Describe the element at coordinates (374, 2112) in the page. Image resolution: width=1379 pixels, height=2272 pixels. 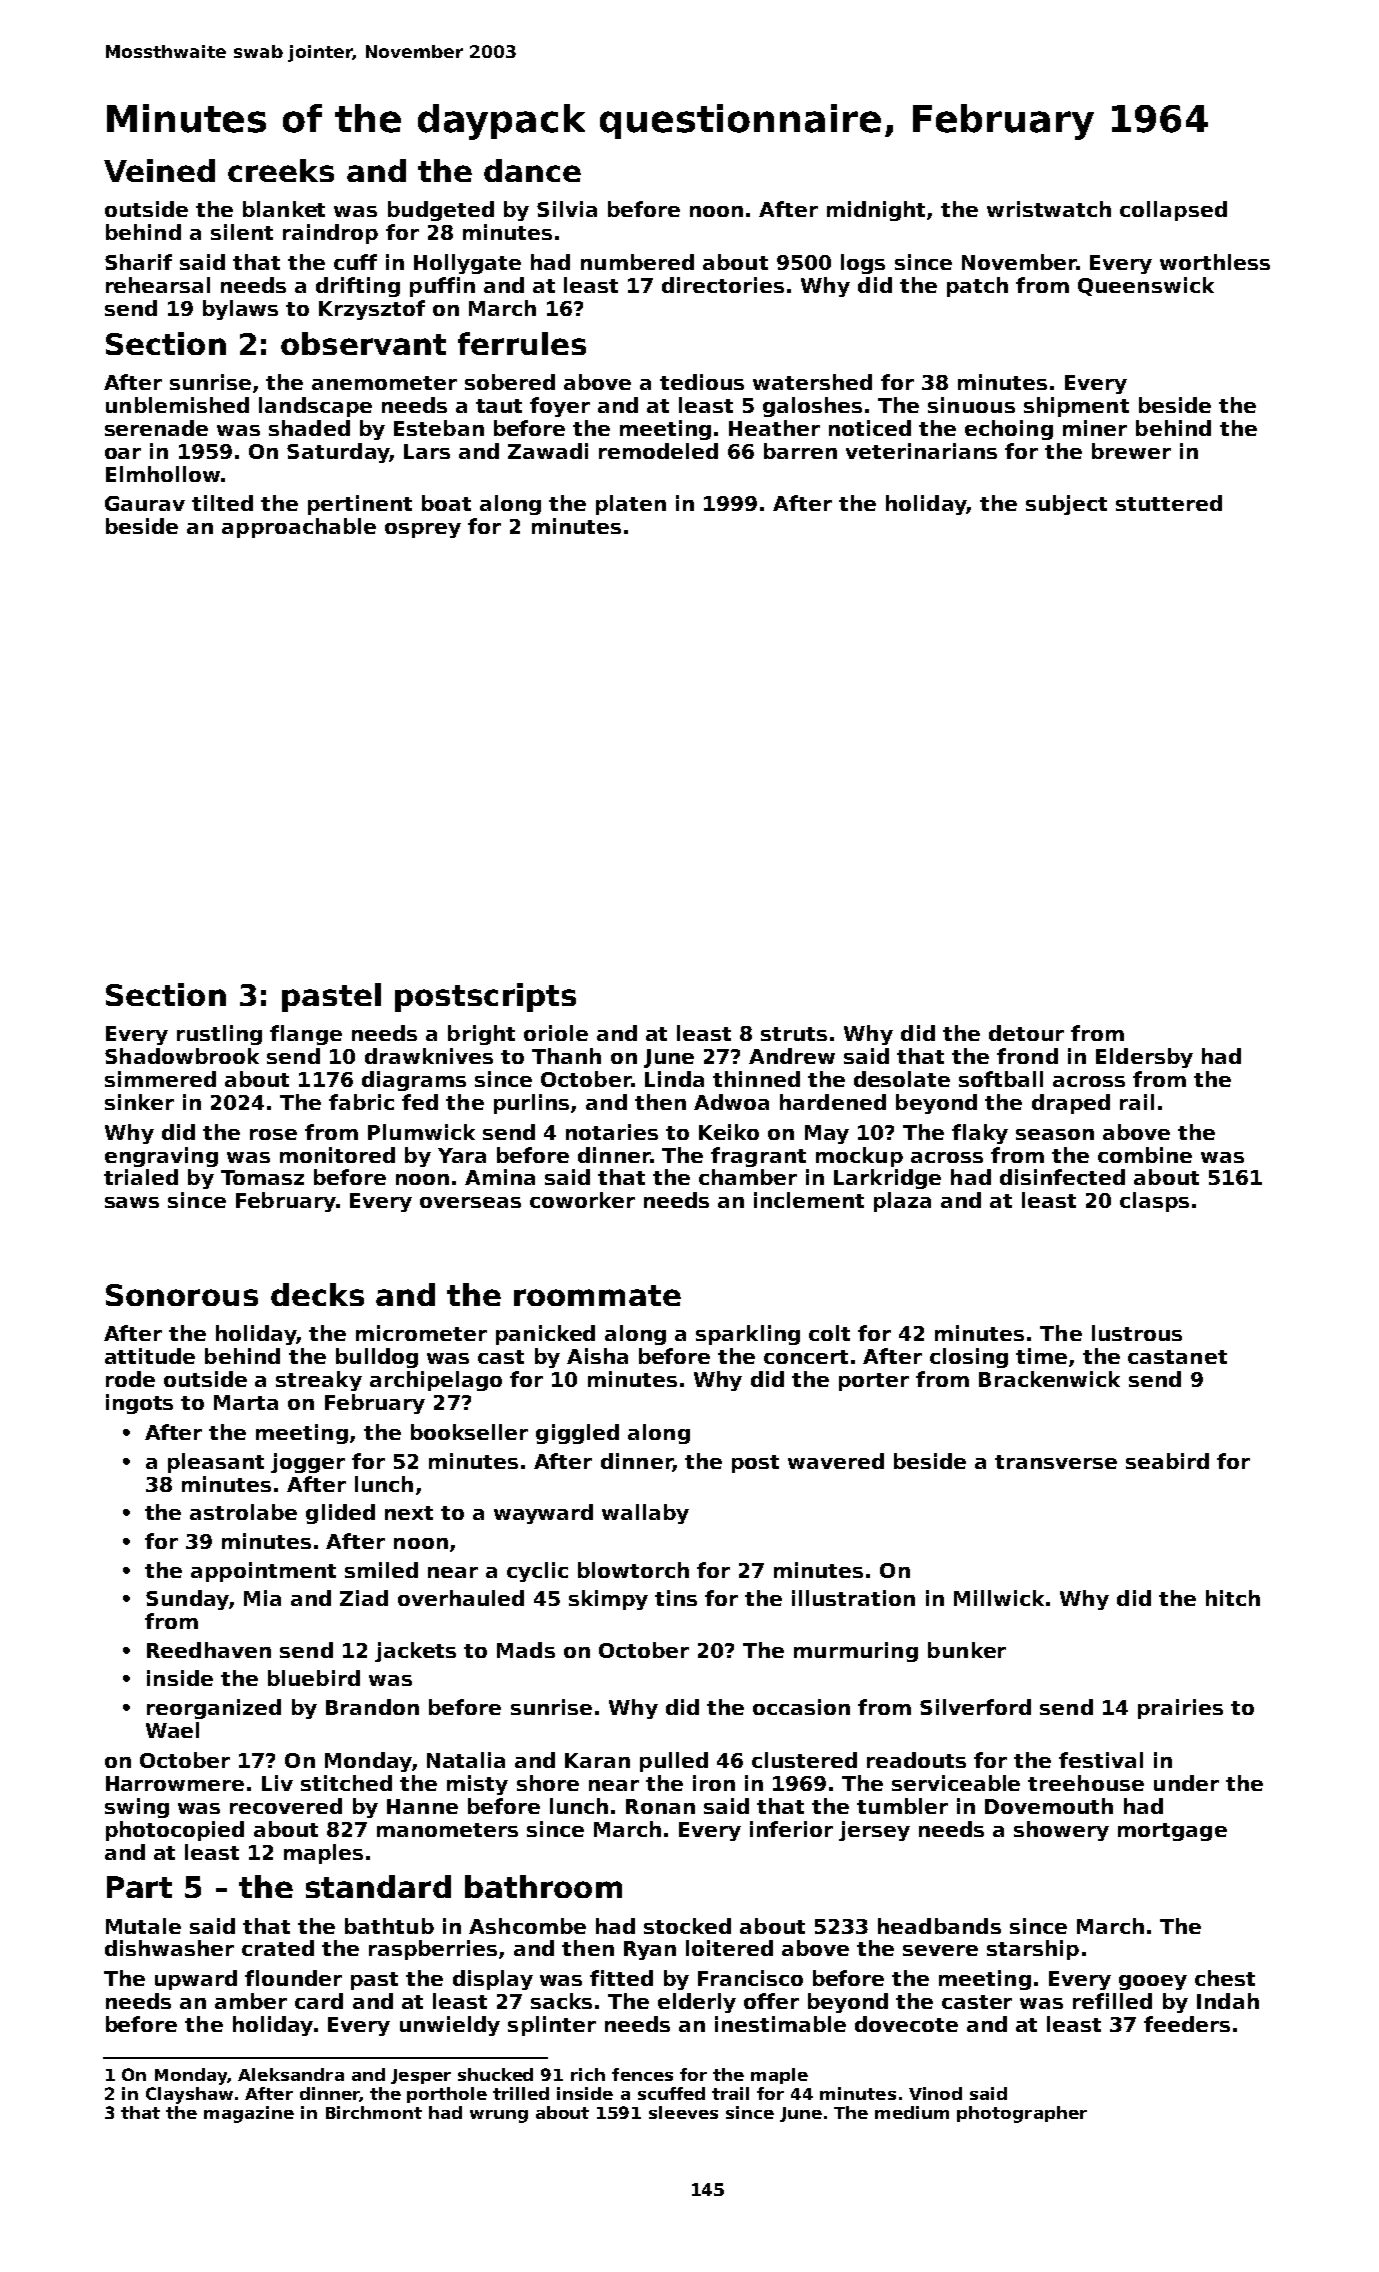
I see `Birchmont` at that location.
